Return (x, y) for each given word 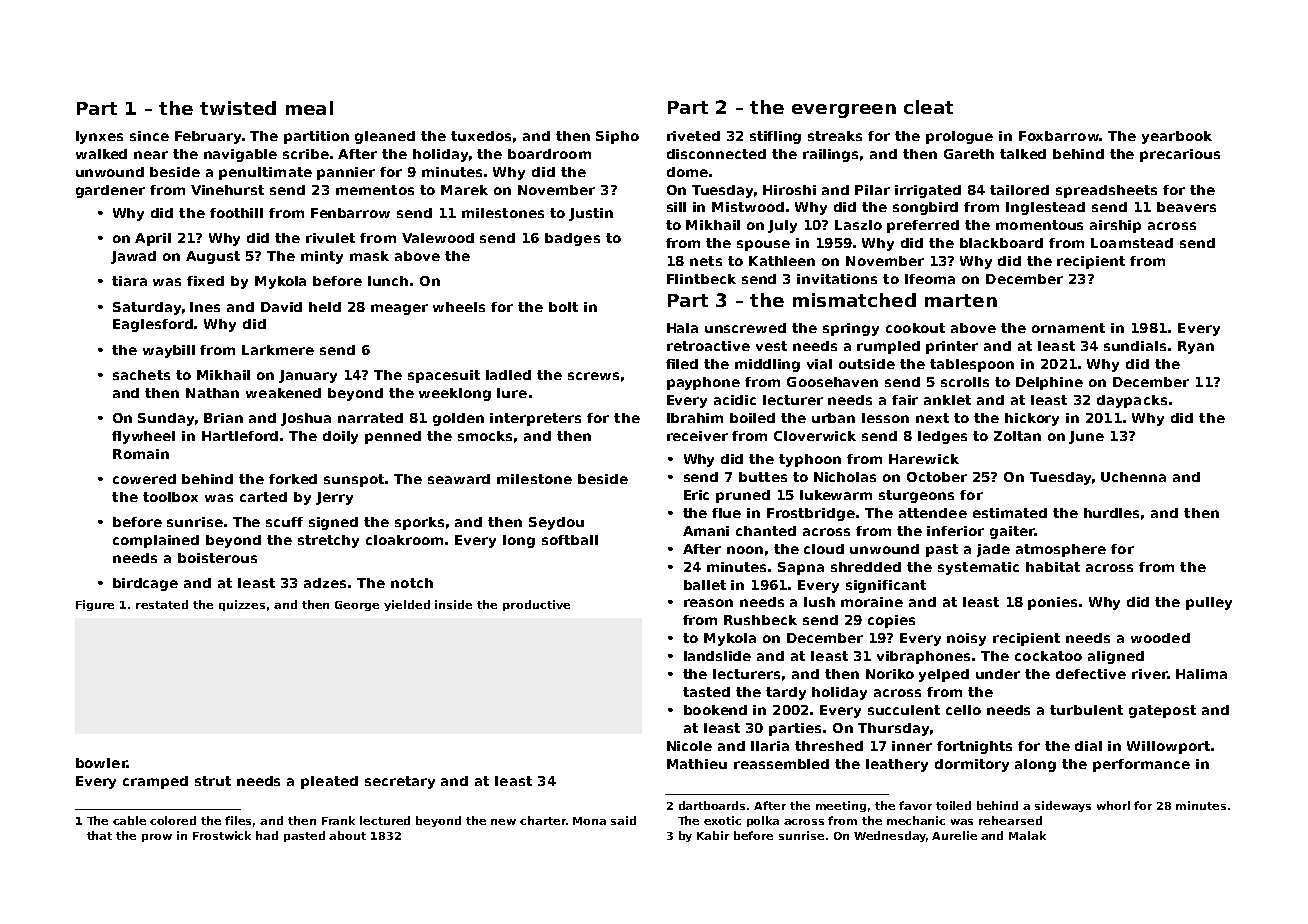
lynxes (99, 137)
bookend (715, 710)
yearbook (1177, 137)
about (347, 835)
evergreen (844, 111)
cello (963, 710)
